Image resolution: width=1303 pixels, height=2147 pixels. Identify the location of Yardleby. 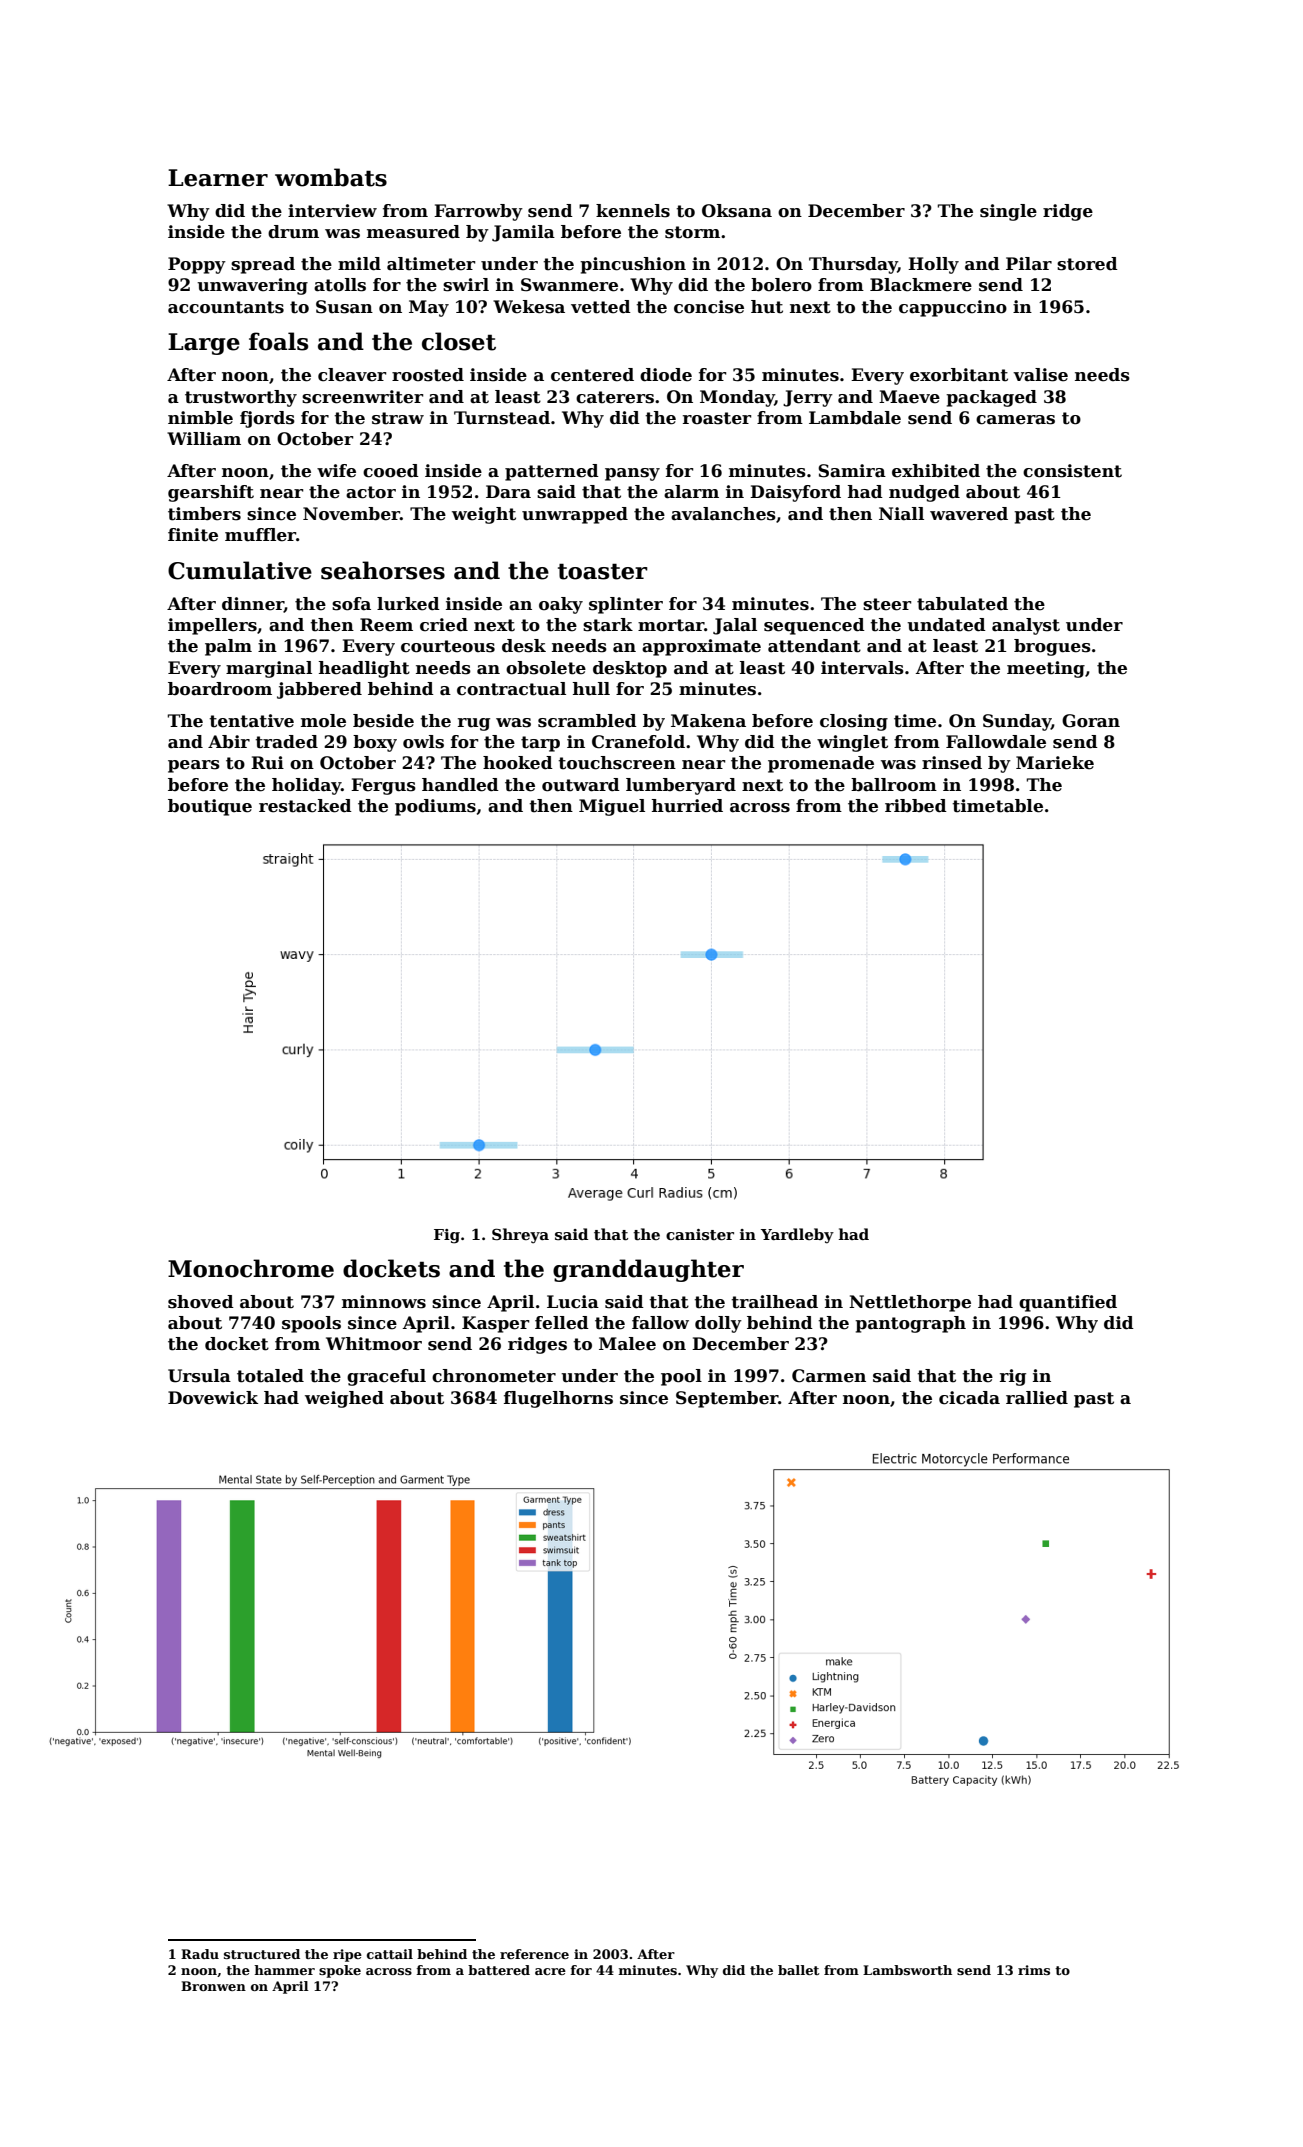
(797, 1236).
